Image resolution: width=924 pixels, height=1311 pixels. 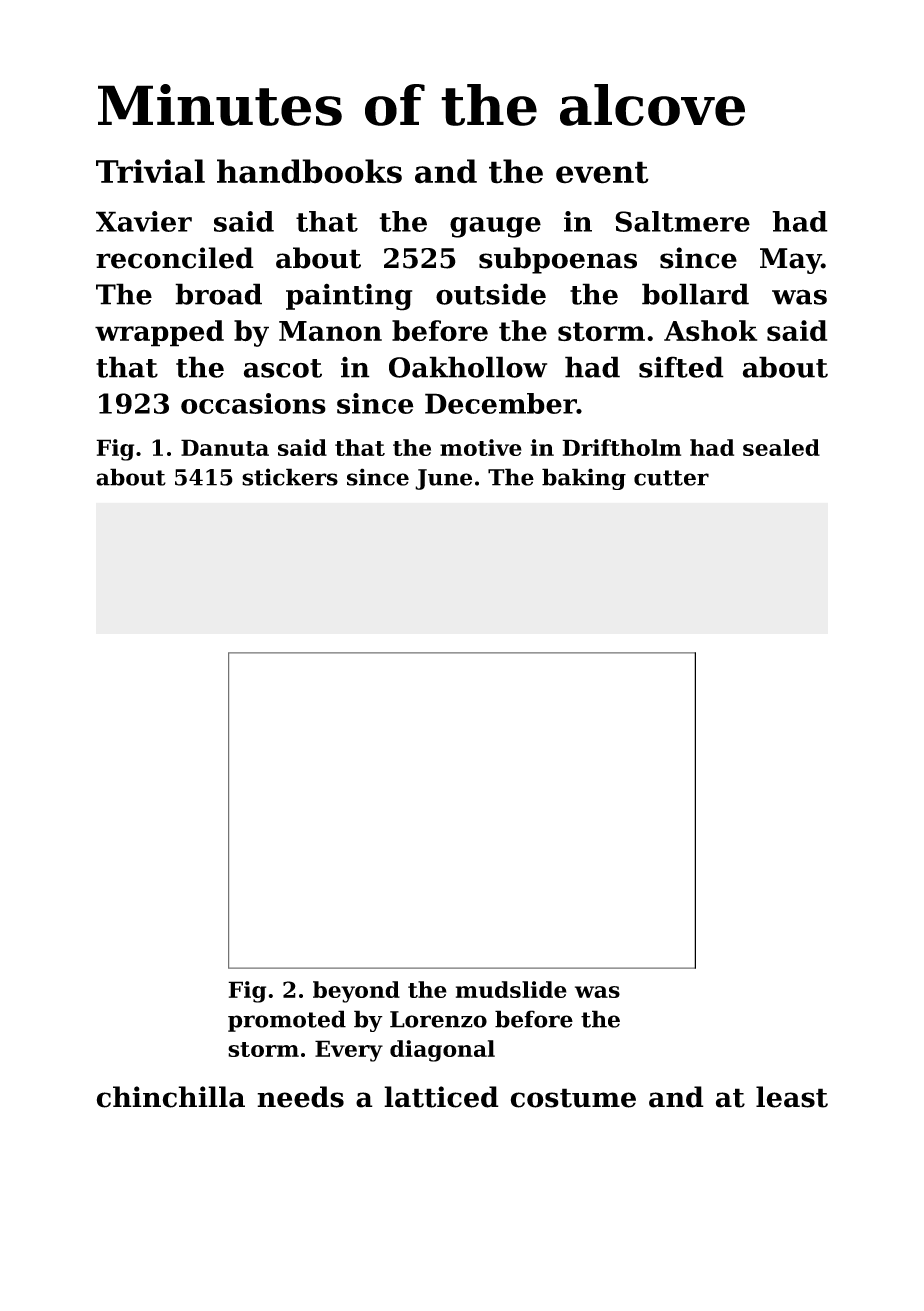 I want to click on stickers, so click(x=290, y=477).
